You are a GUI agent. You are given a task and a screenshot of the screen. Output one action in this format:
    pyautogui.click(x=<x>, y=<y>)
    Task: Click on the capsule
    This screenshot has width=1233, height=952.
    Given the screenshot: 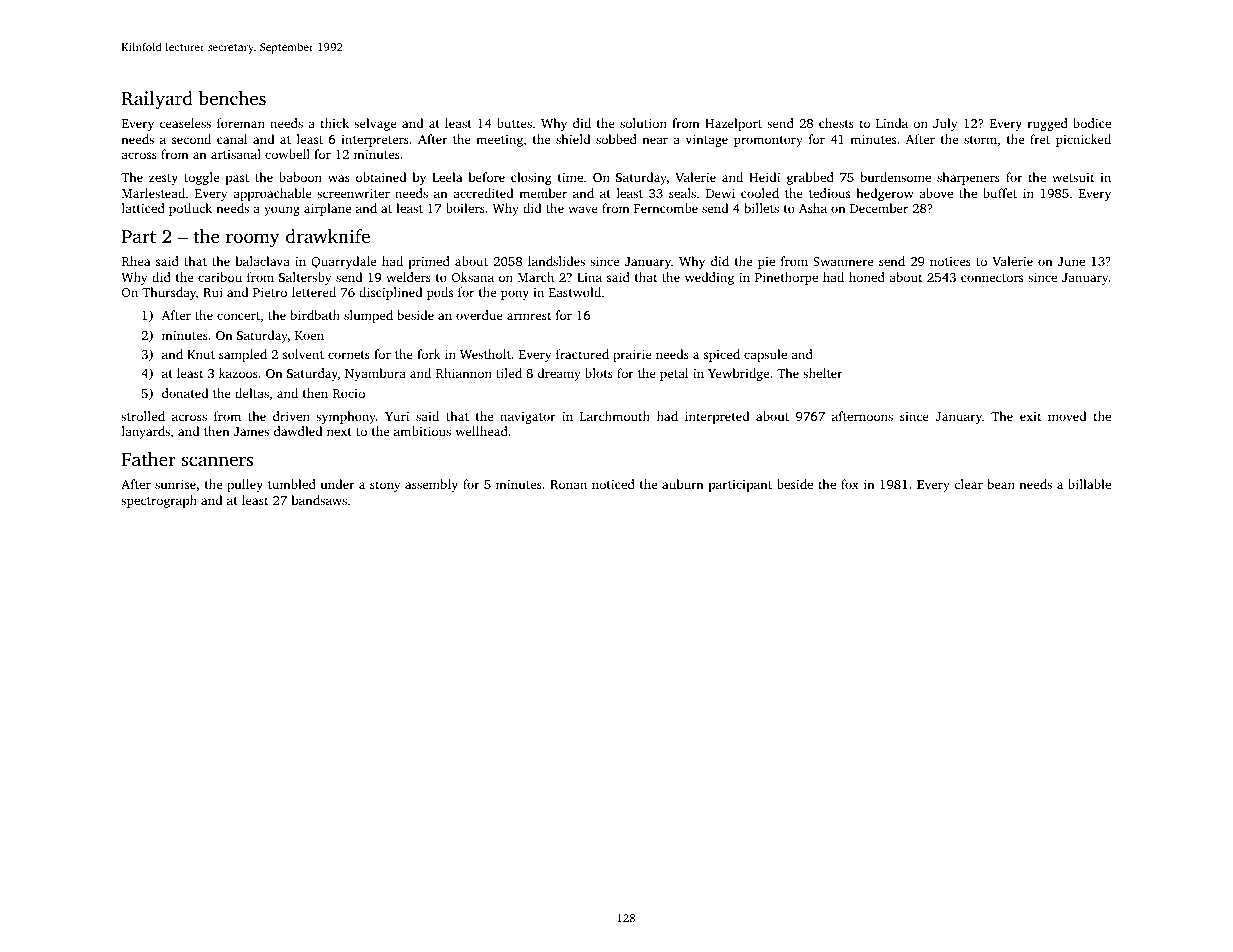 What is the action you would take?
    pyautogui.click(x=765, y=355)
